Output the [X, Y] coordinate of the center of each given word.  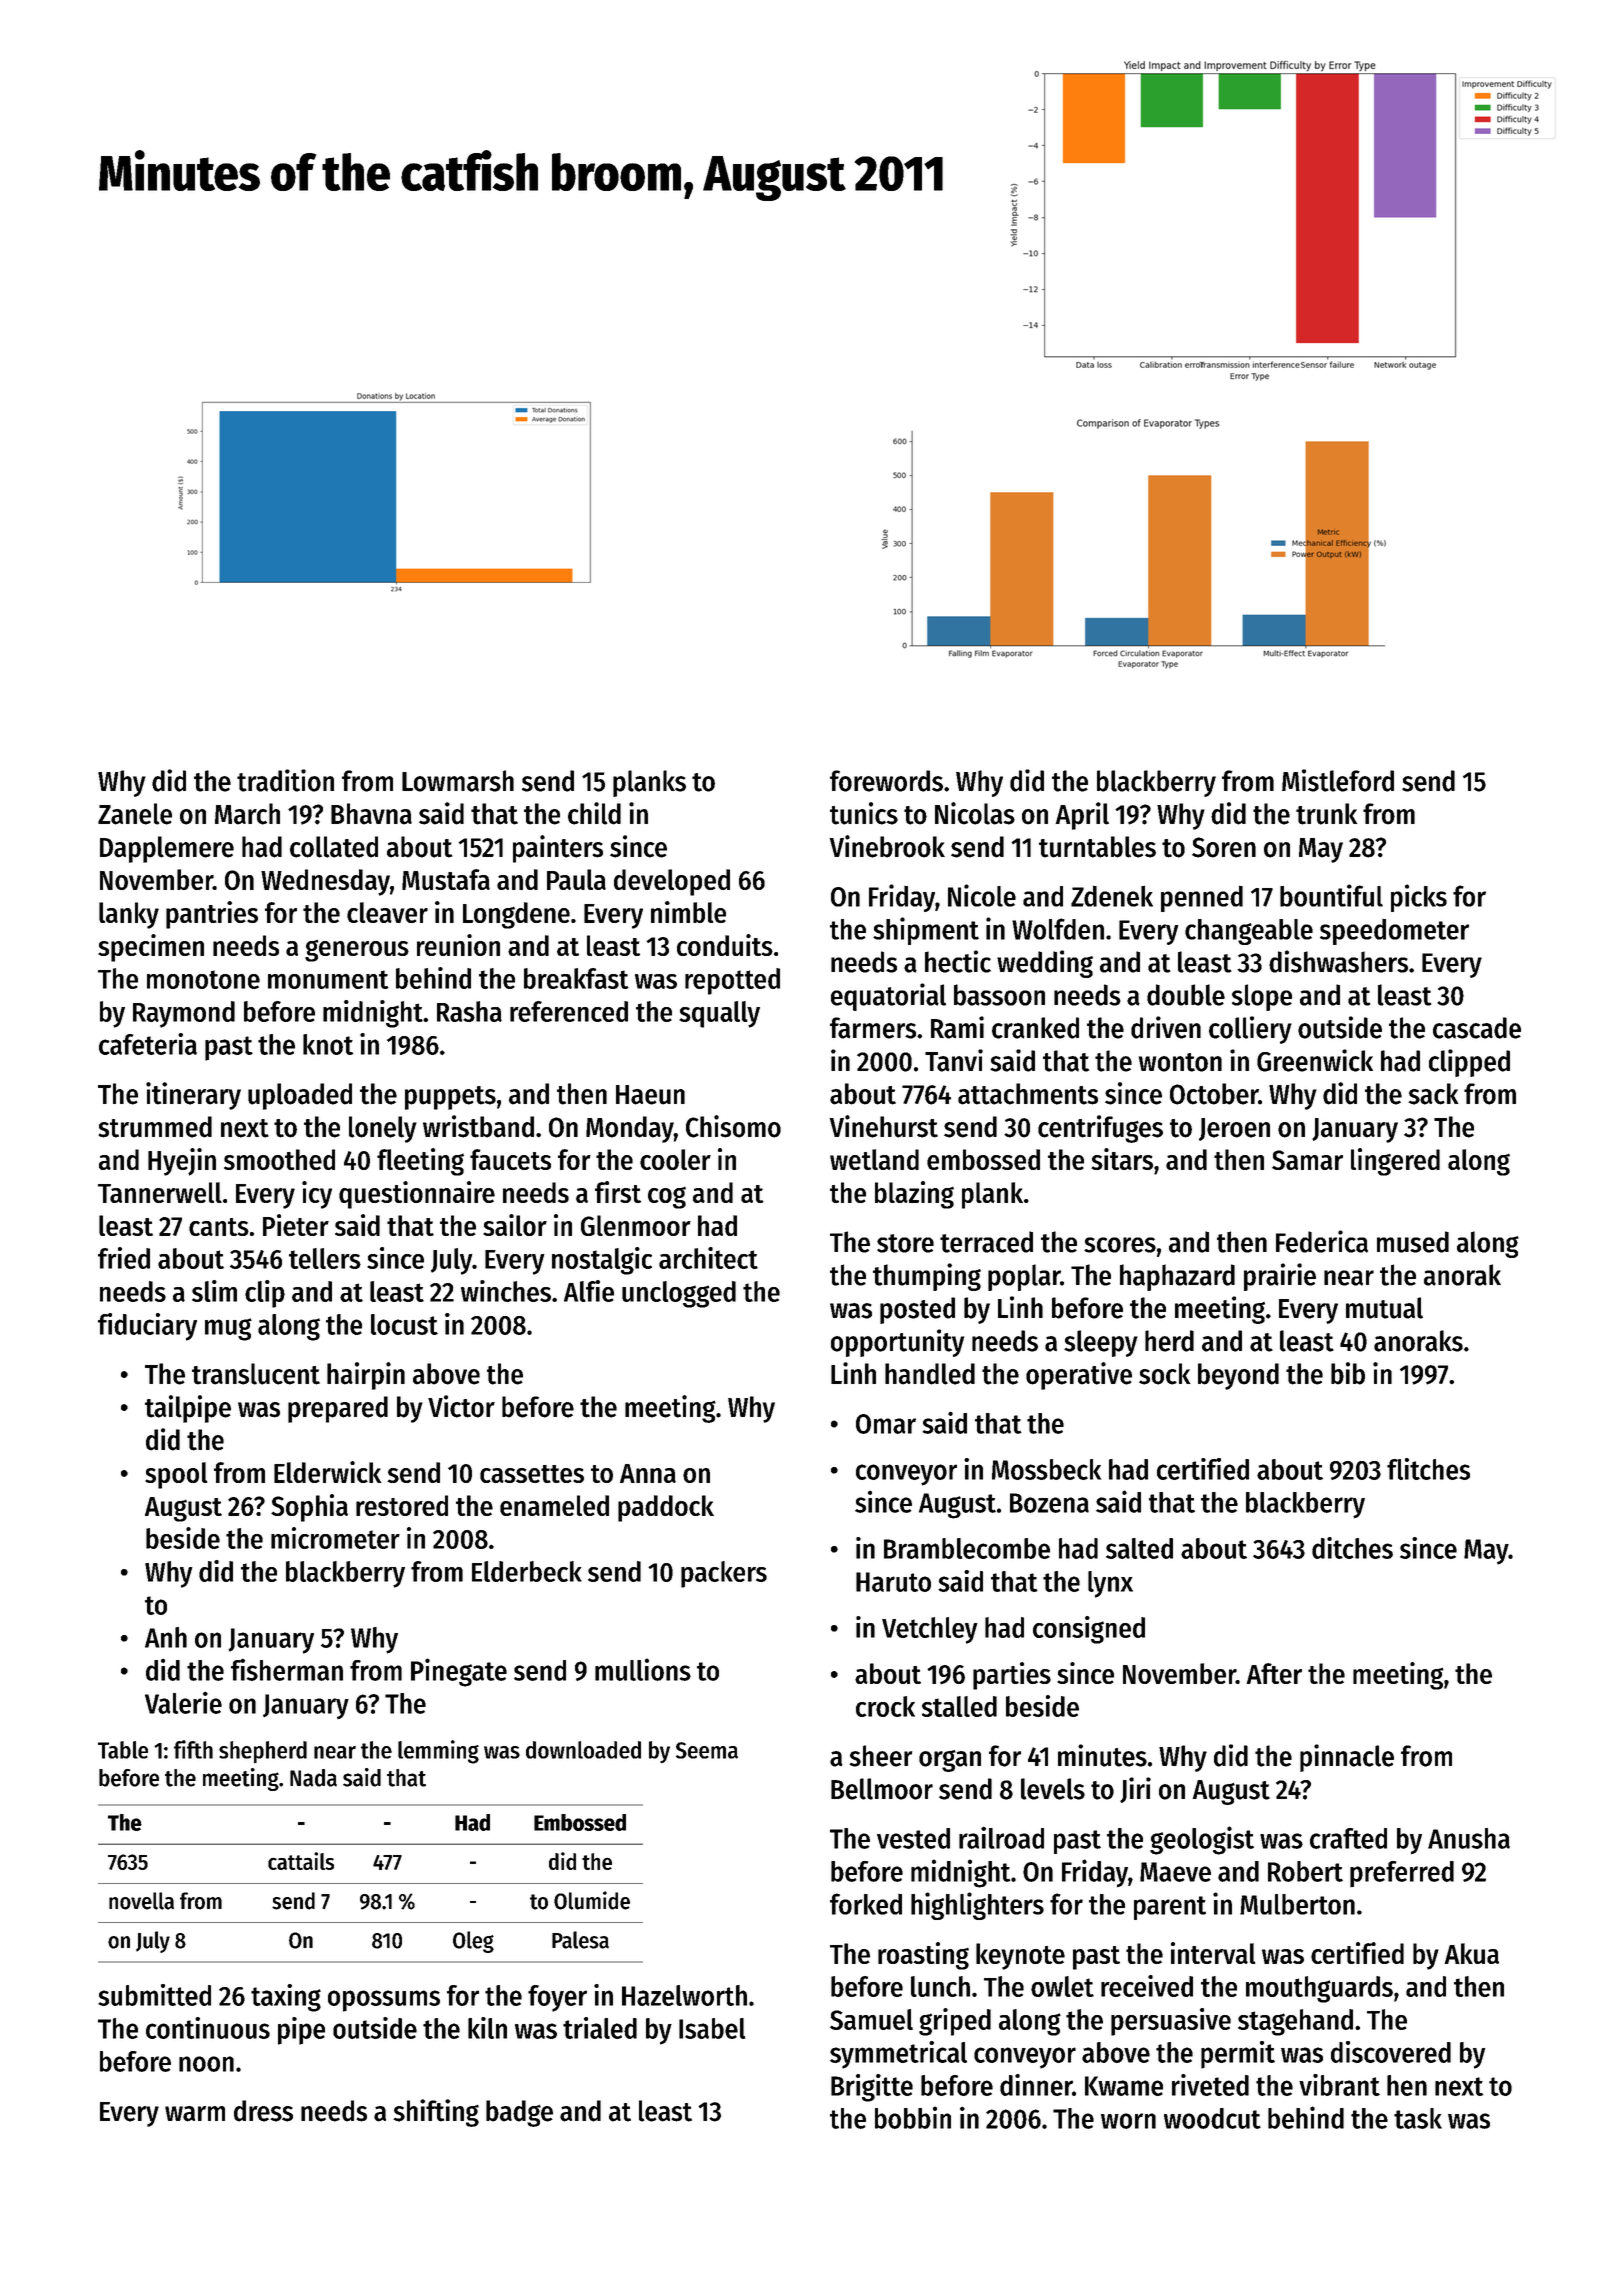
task [1418, 2118]
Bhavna [371, 814]
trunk [1326, 814]
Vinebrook [887, 846]
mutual [1384, 1308]
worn [1128, 2121]
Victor [461, 1406]
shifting [436, 2113]
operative [1079, 1376]
